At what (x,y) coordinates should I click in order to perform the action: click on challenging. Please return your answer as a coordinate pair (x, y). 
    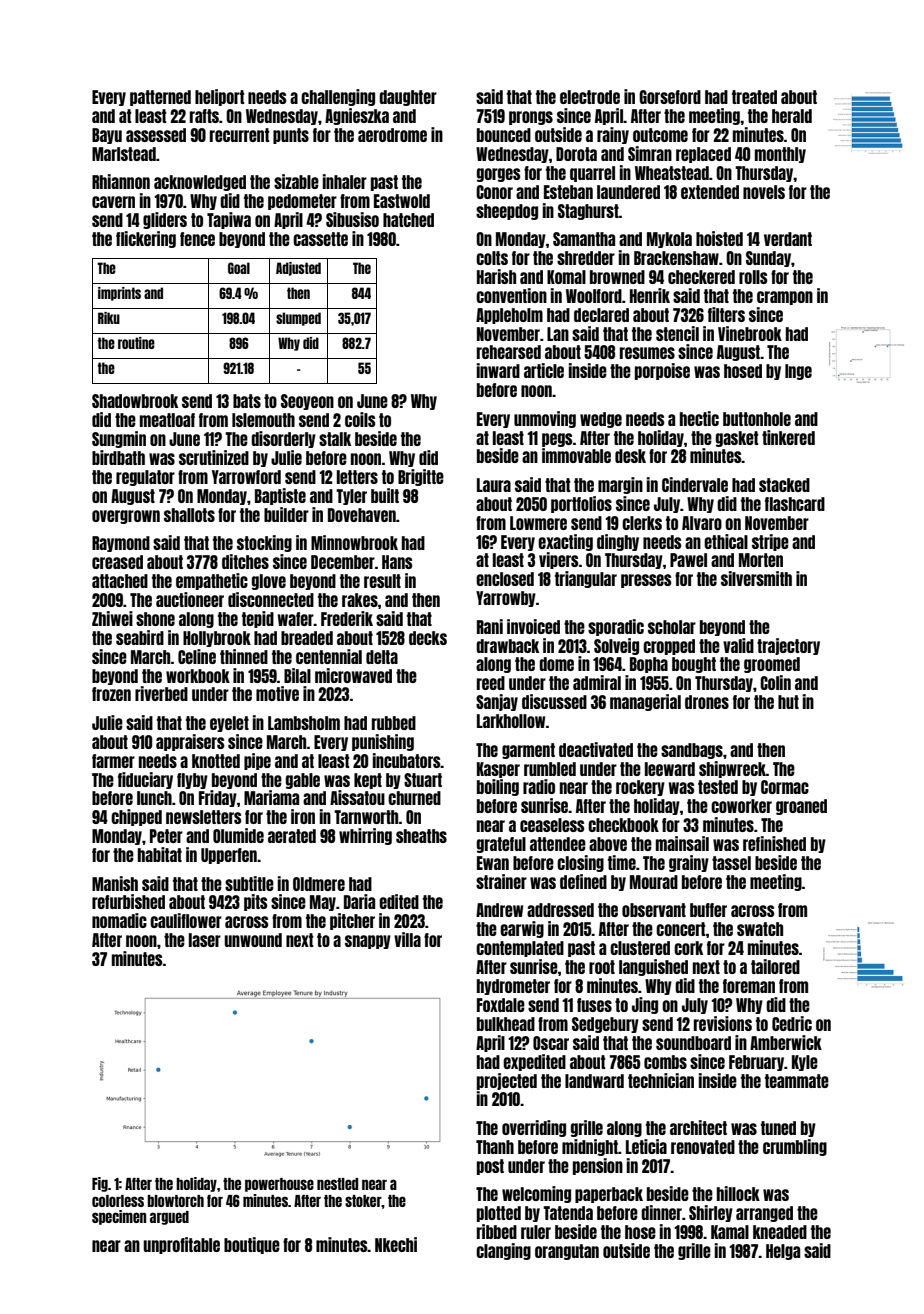
    Looking at the image, I should click on (338, 97).
